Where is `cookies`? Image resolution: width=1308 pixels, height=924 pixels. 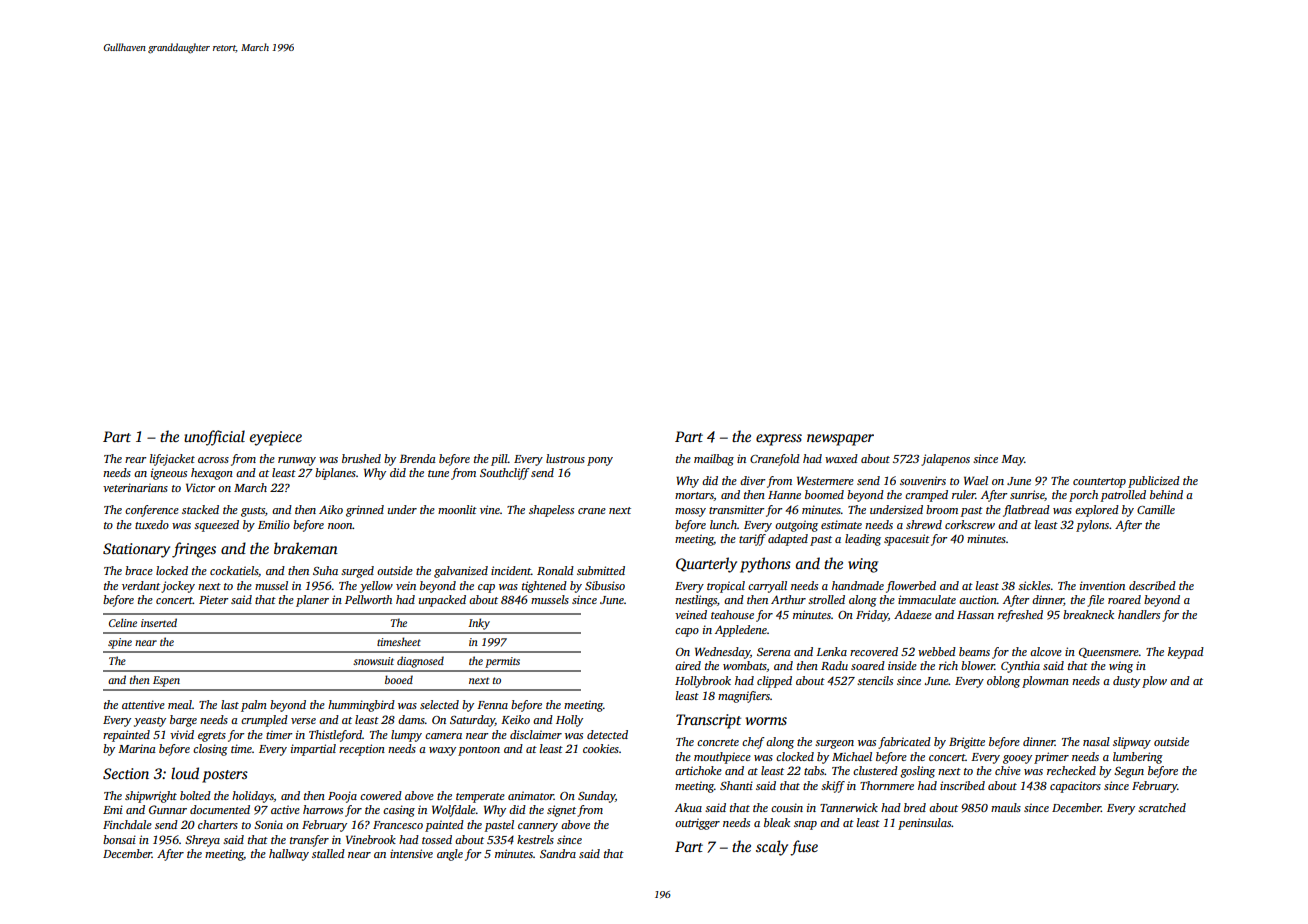 cookies is located at coordinates (601, 748).
